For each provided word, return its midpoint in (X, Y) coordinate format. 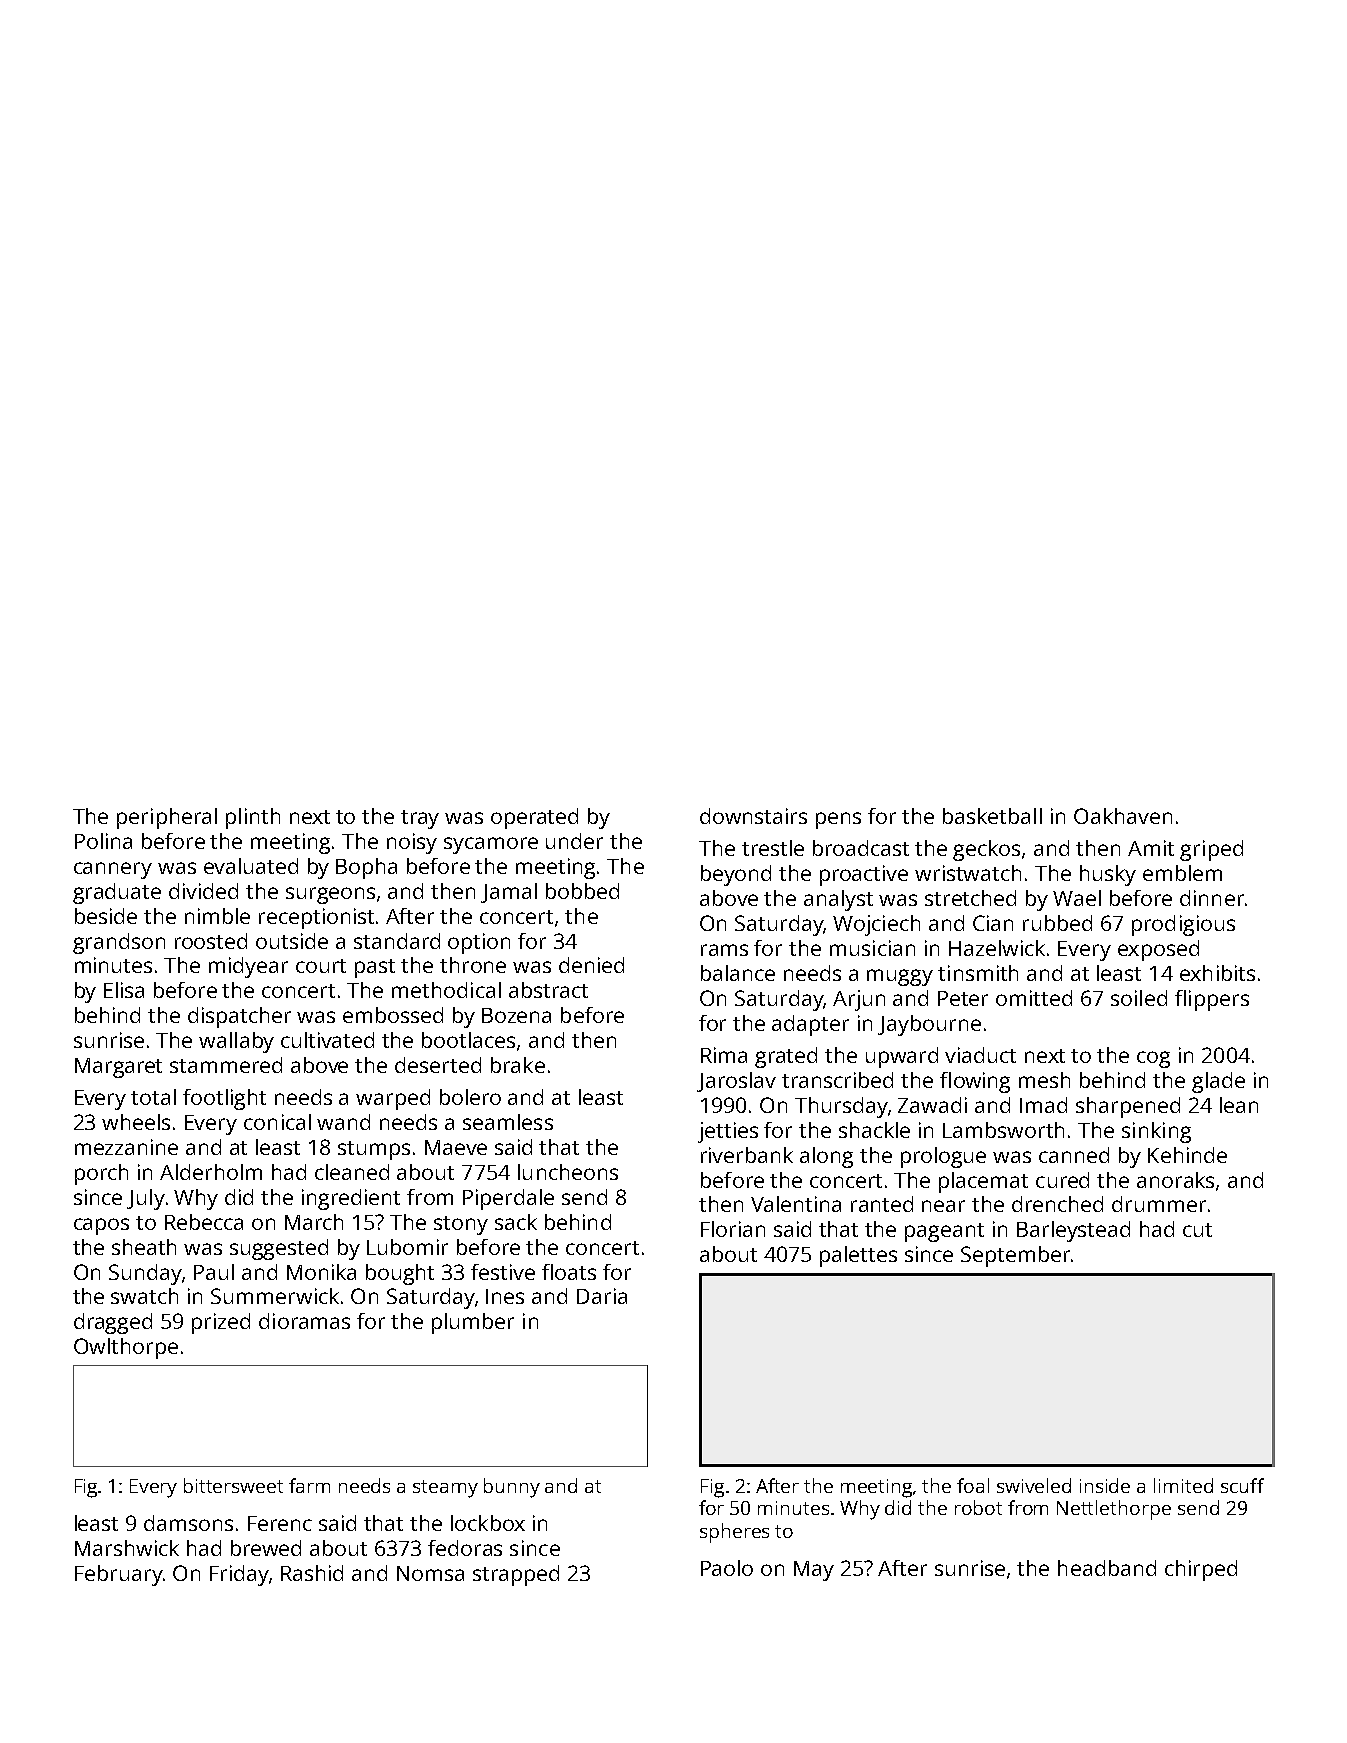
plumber (473, 1323)
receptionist (316, 918)
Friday (239, 1575)
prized (221, 1323)
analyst (838, 900)
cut (1197, 1230)
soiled (1139, 998)
